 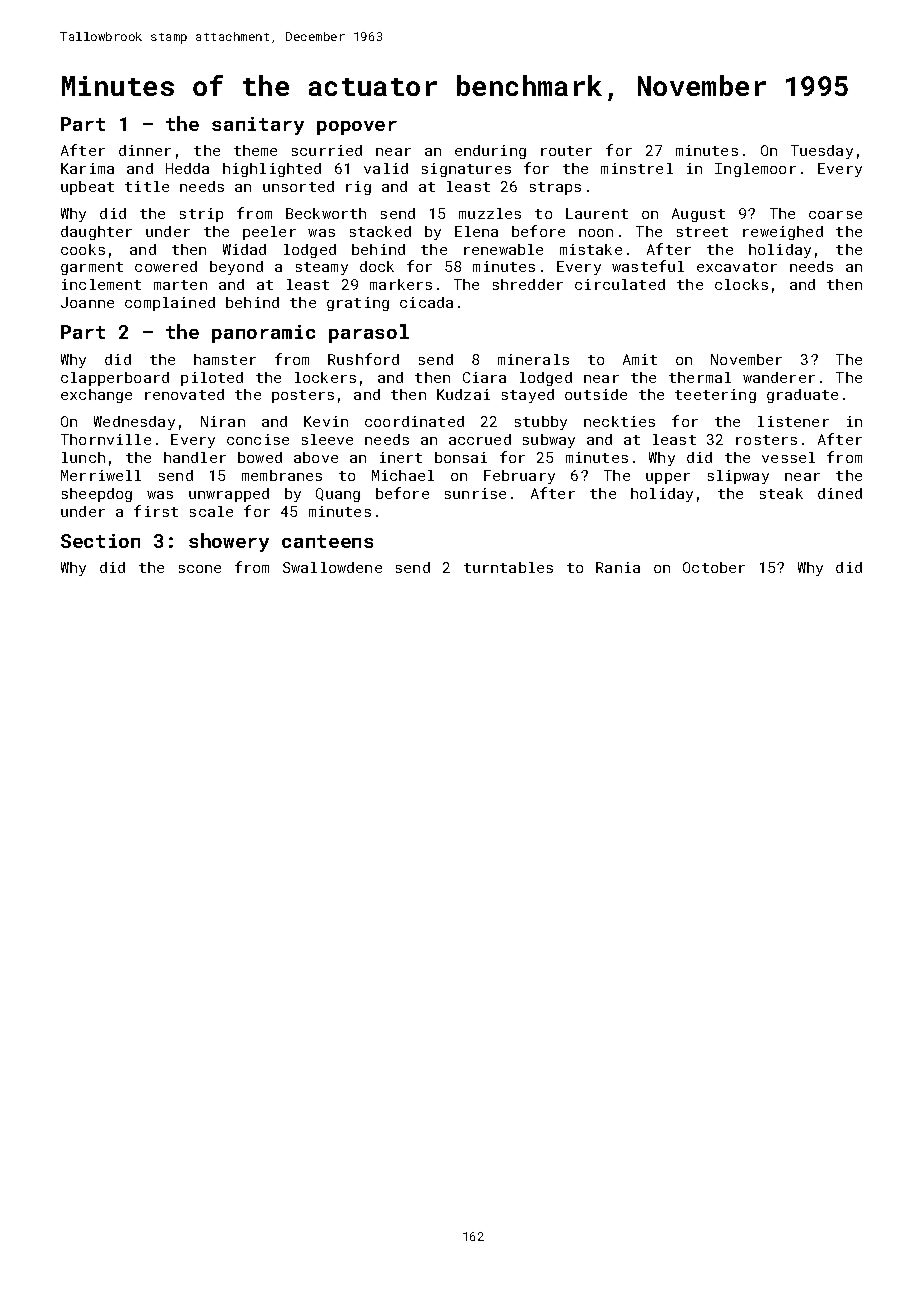 I want to click on Michael, so click(x=403, y=475).
